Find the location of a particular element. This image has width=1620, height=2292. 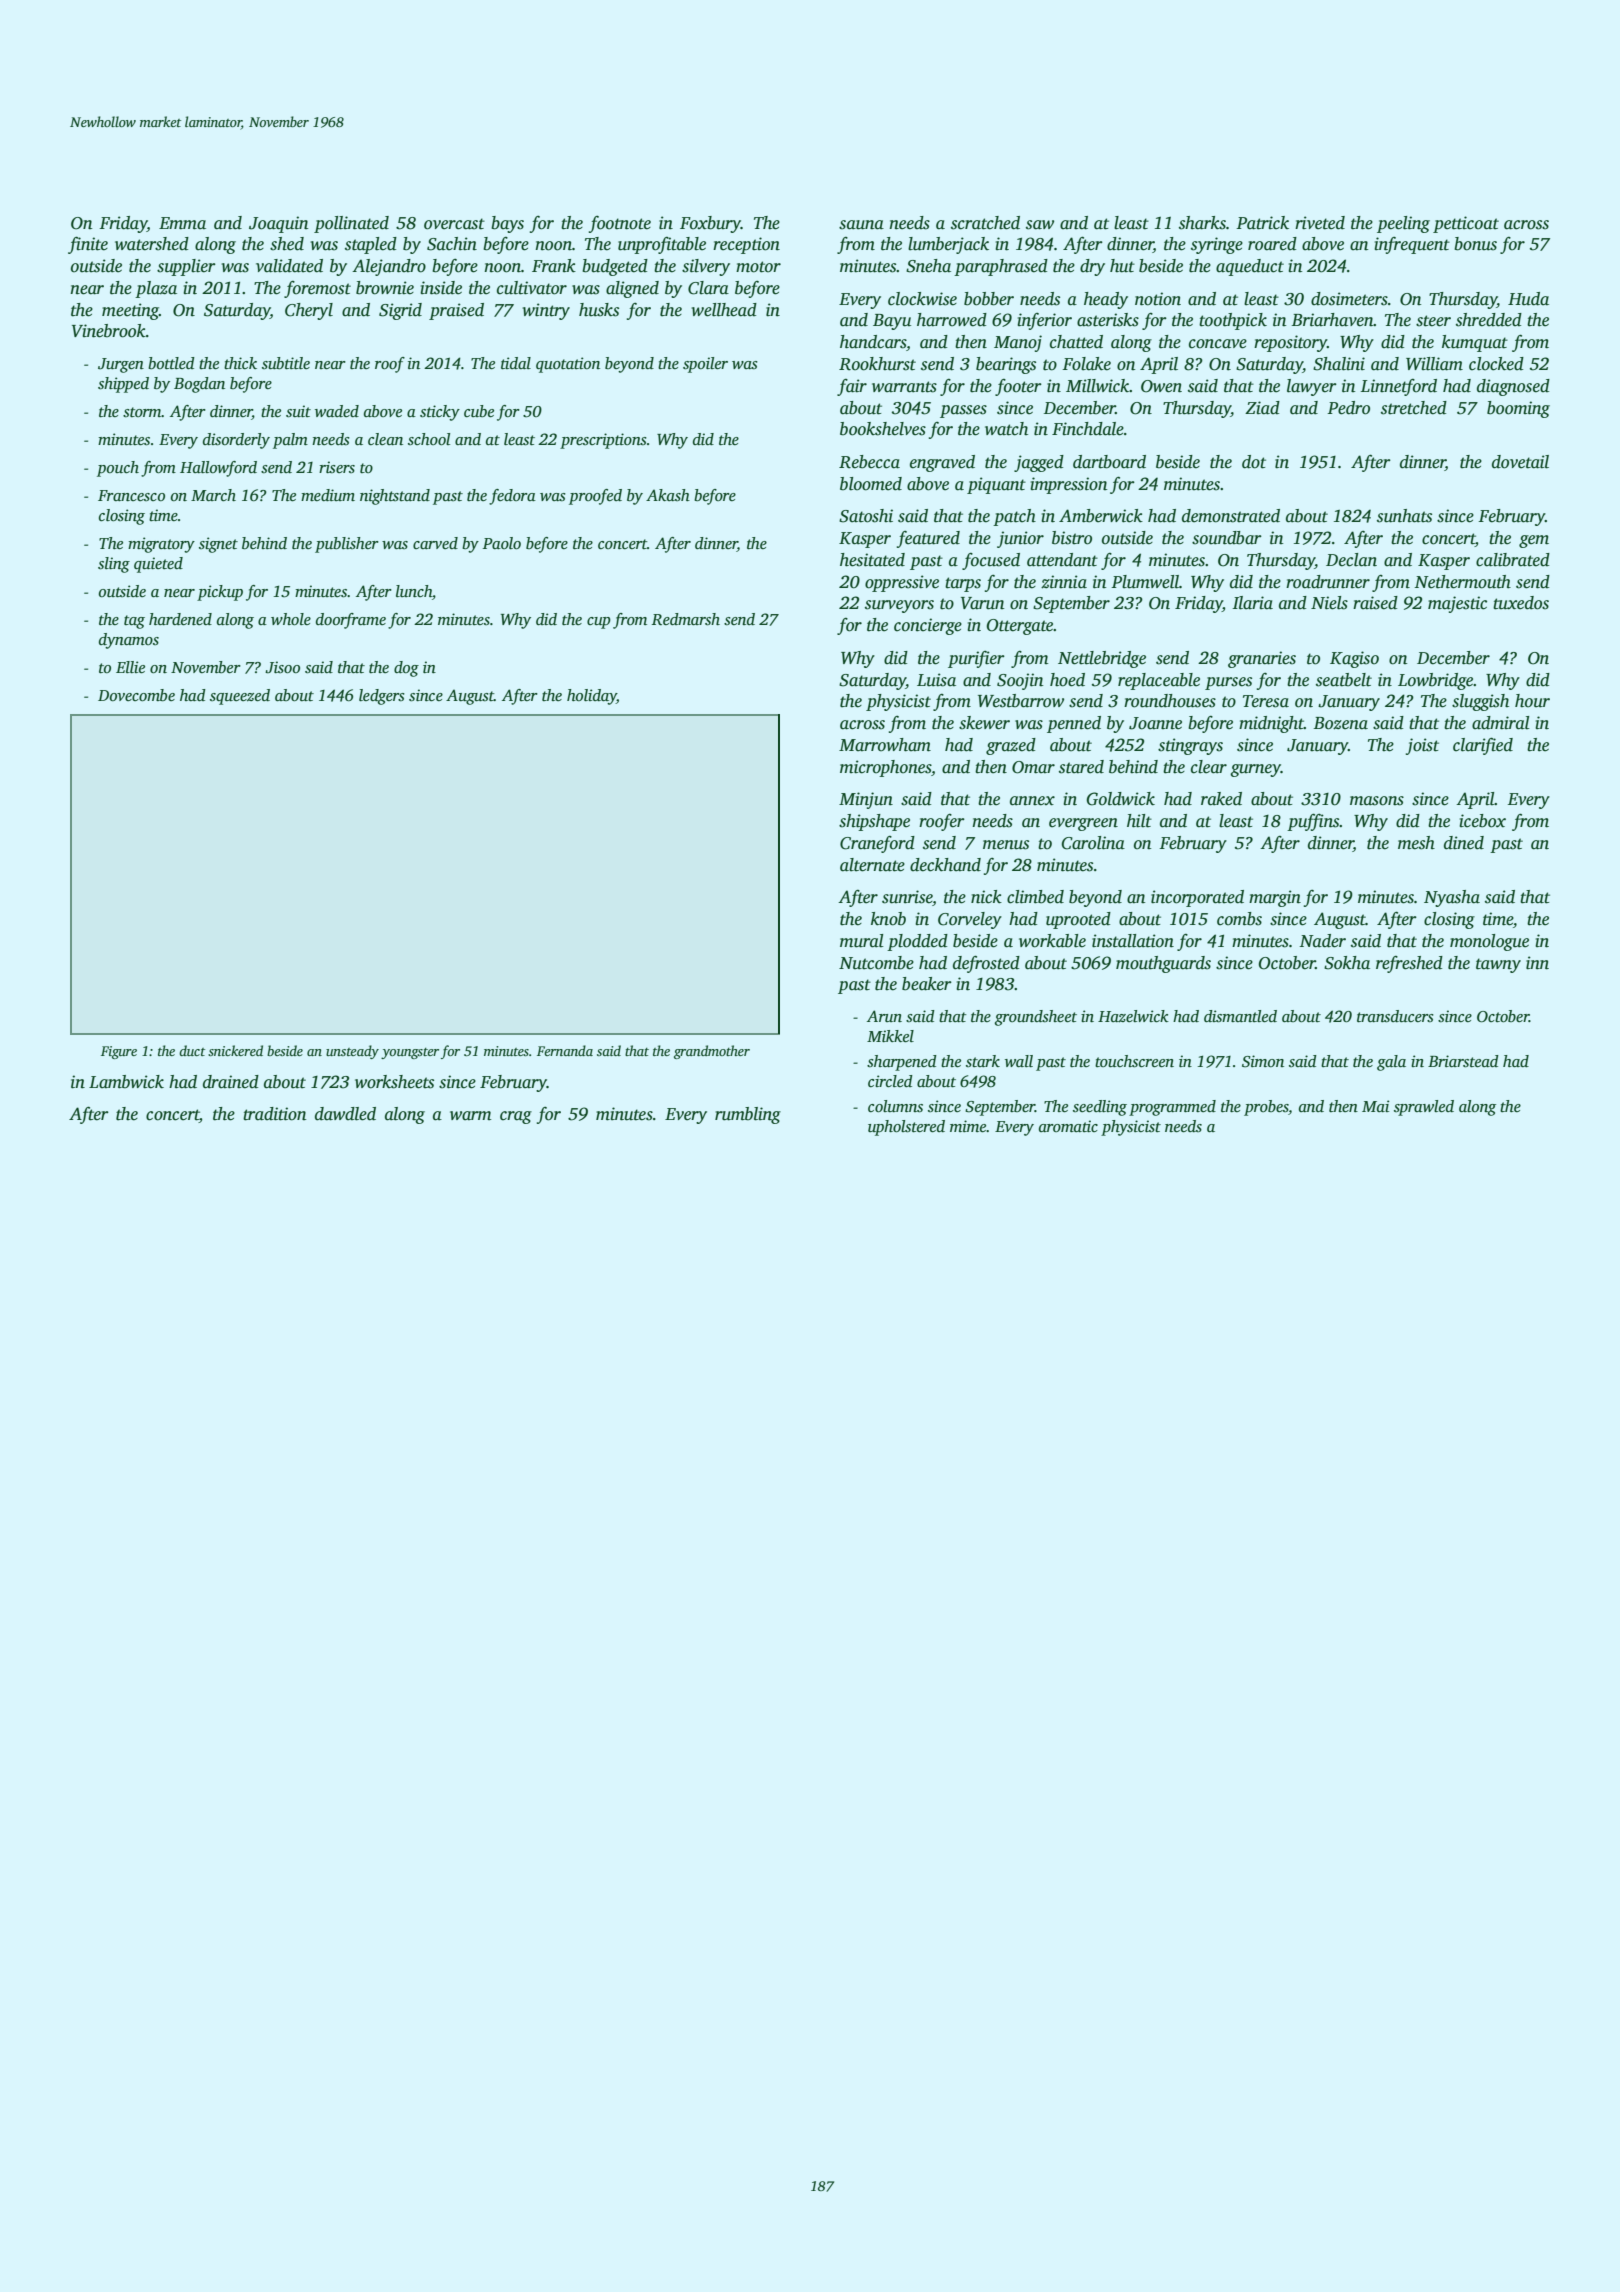

dawdled is located at coordinates (345, 1114).
